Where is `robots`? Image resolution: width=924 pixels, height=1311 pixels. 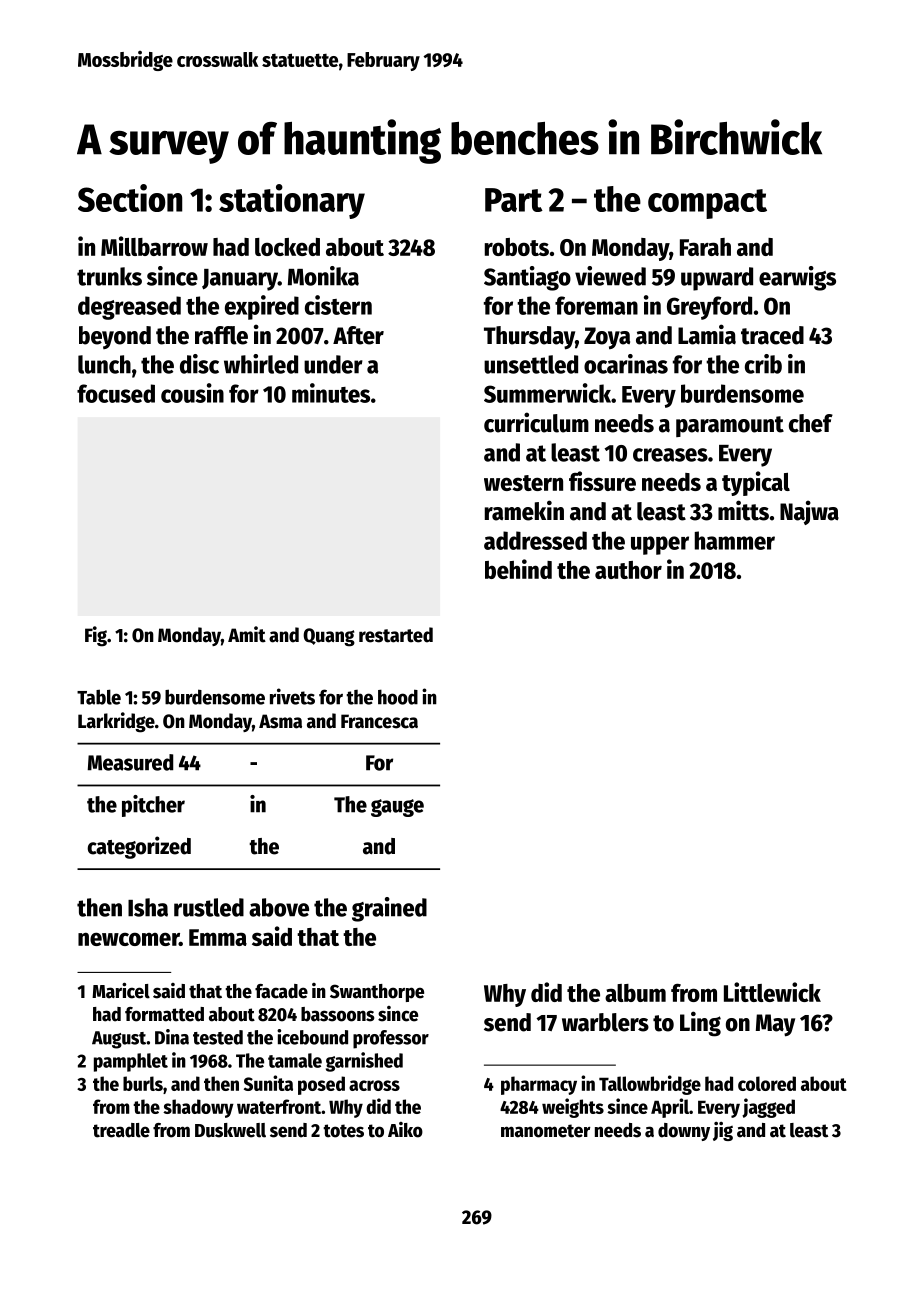
robots is located at coordinates (517, 247).
